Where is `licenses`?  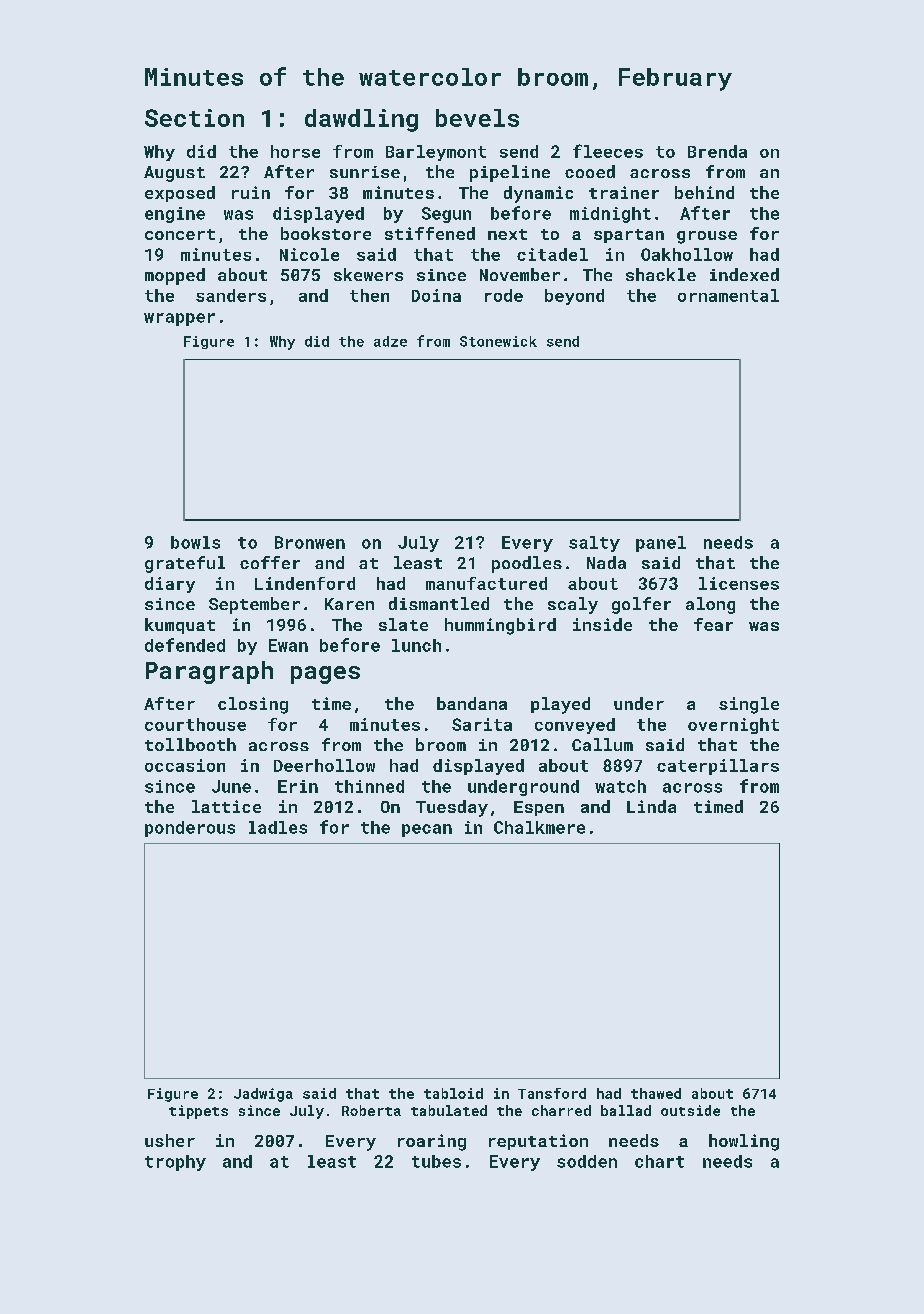
licenses is located at coordinates (739, 583).
